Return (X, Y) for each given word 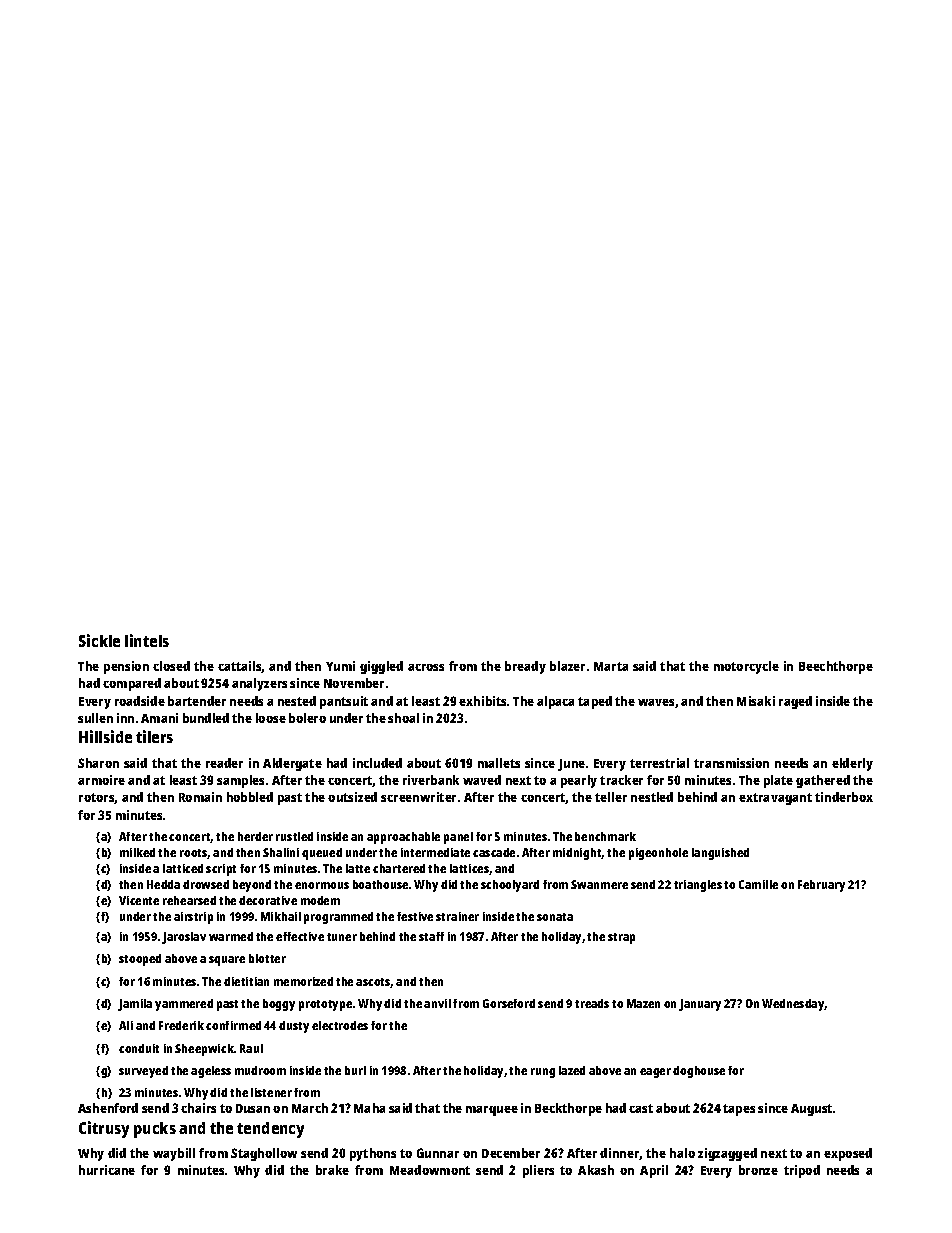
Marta (611, 666)
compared (132, 684)
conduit (139, 1048)
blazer (567, 666)
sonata (555, 917)
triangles (698, 886)
